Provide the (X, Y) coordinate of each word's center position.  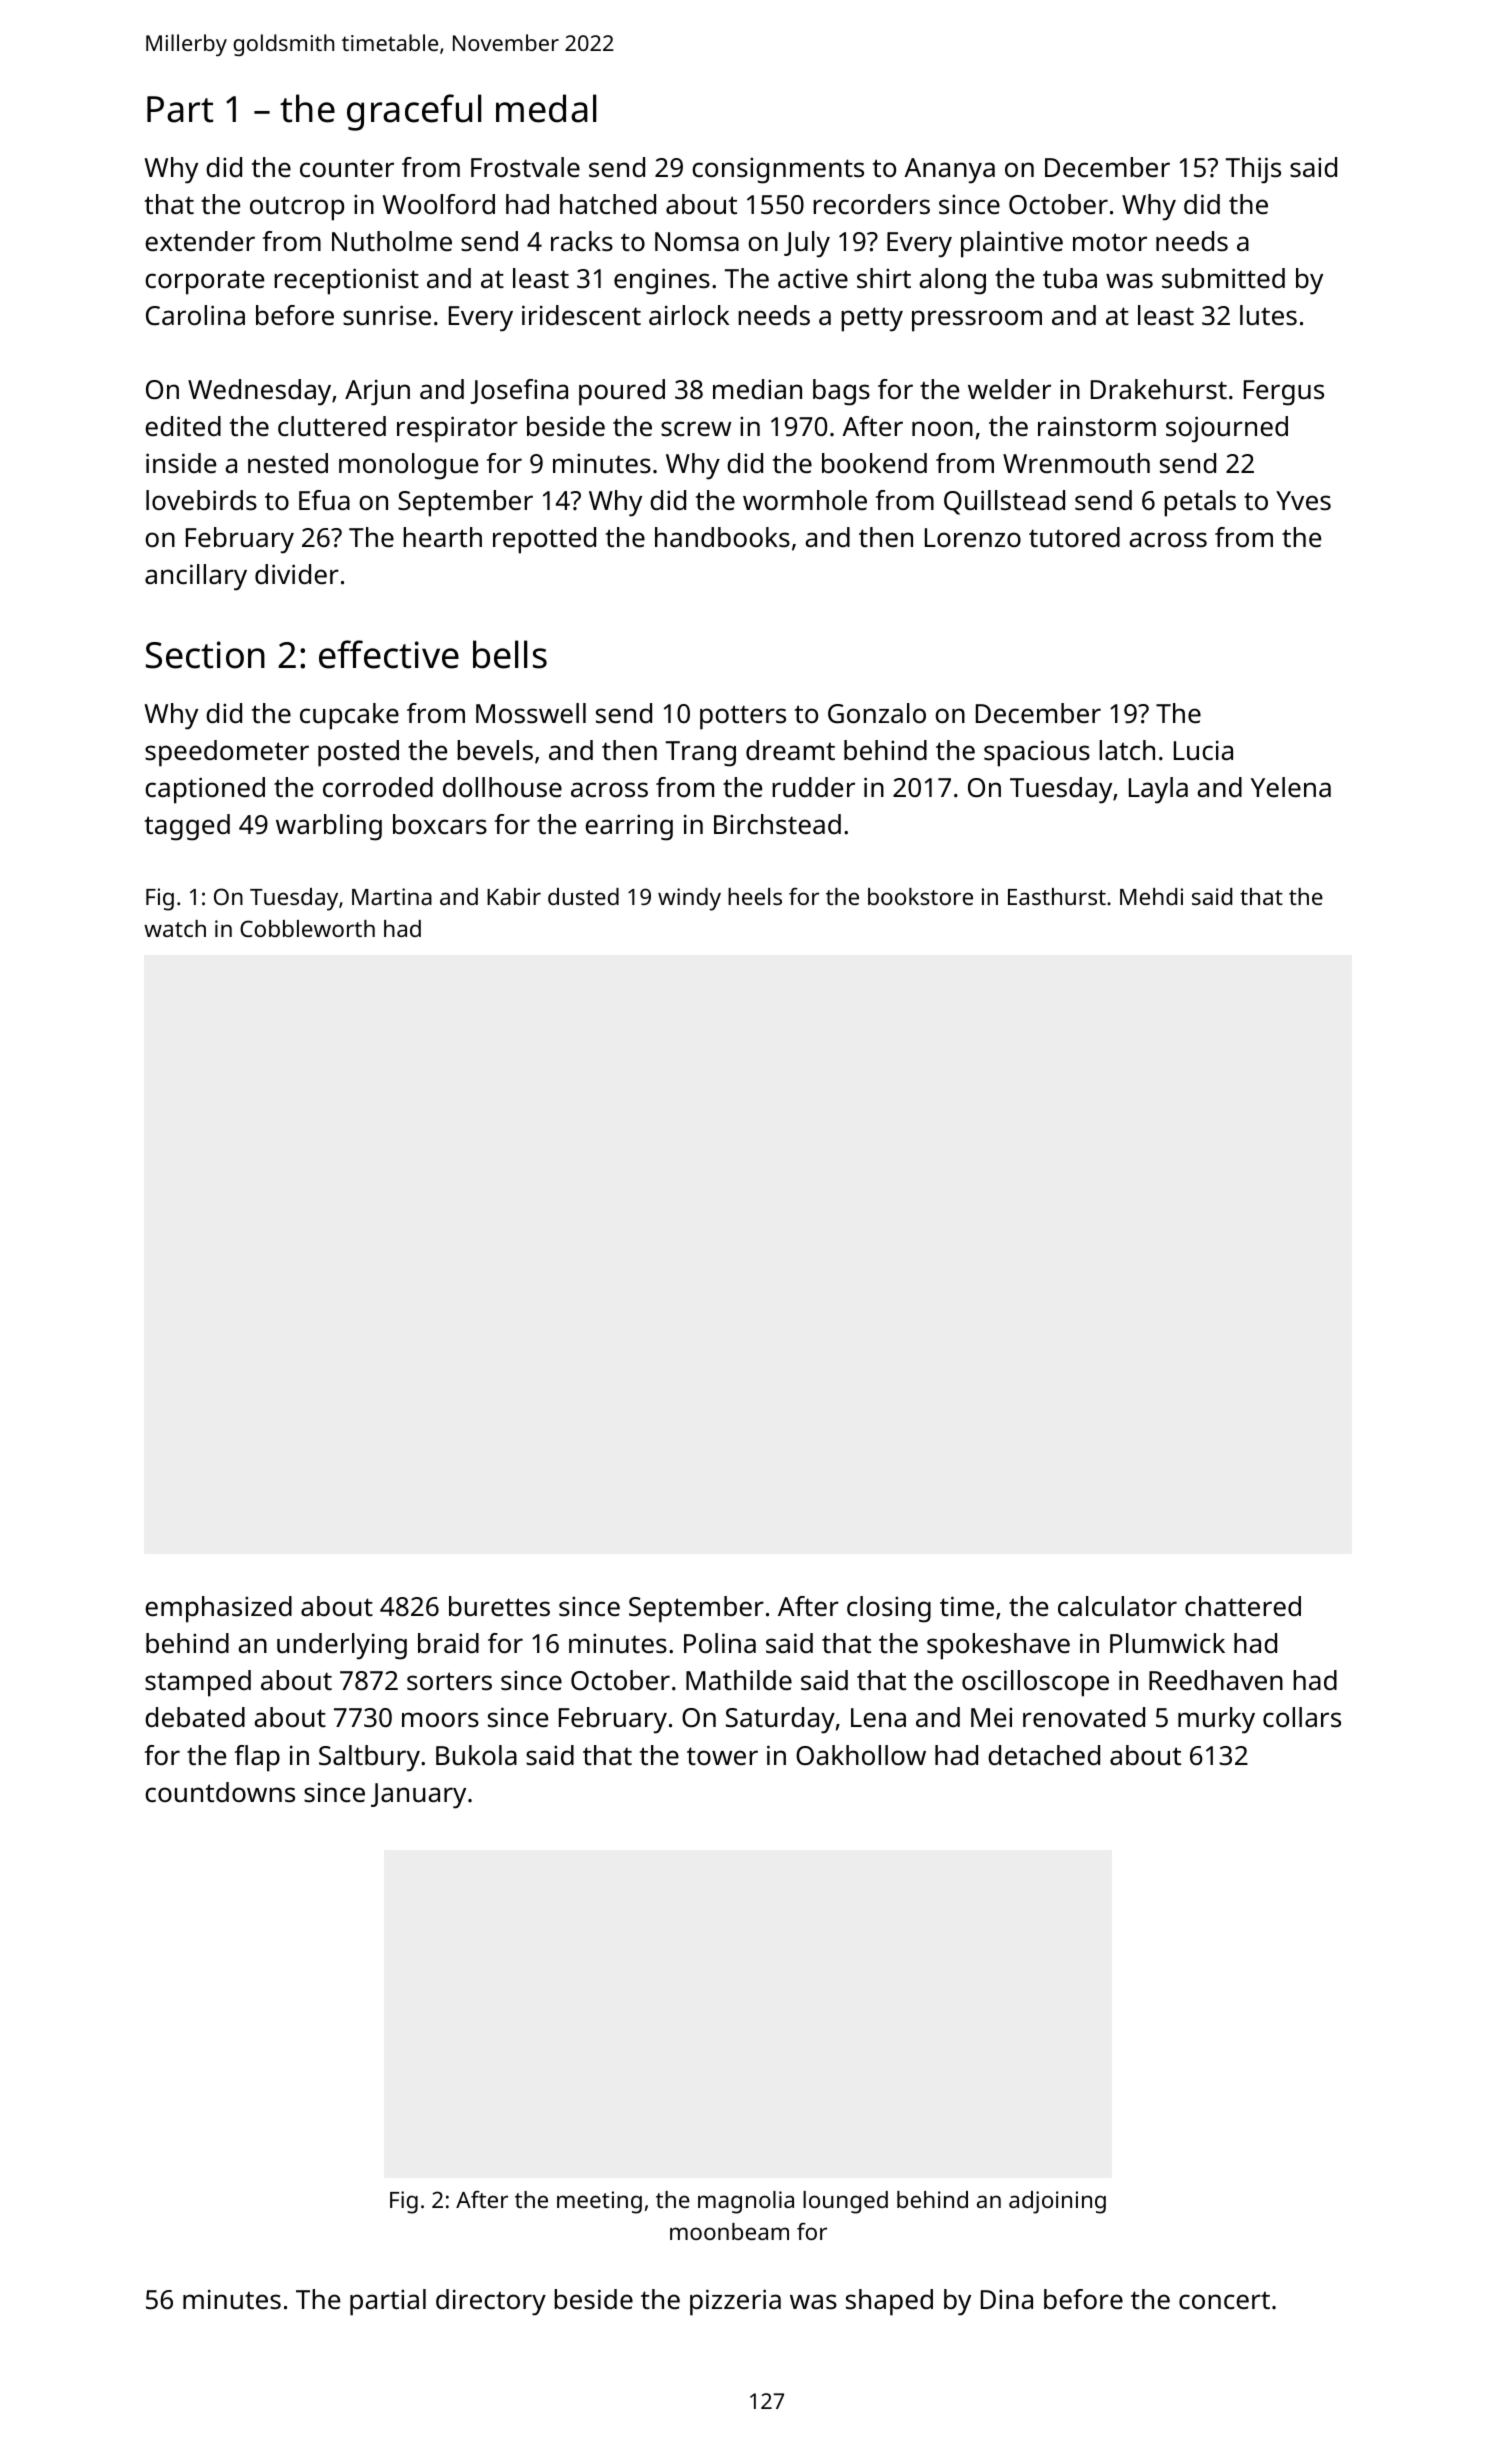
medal (546, 108)
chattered (1243, 1606)
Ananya (949, 171)
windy (689, 899)
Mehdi (1151, 896)
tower (722, 1756)
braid (448, 1643)
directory (491, 2302)
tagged (187, 827)
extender (200, 241)
